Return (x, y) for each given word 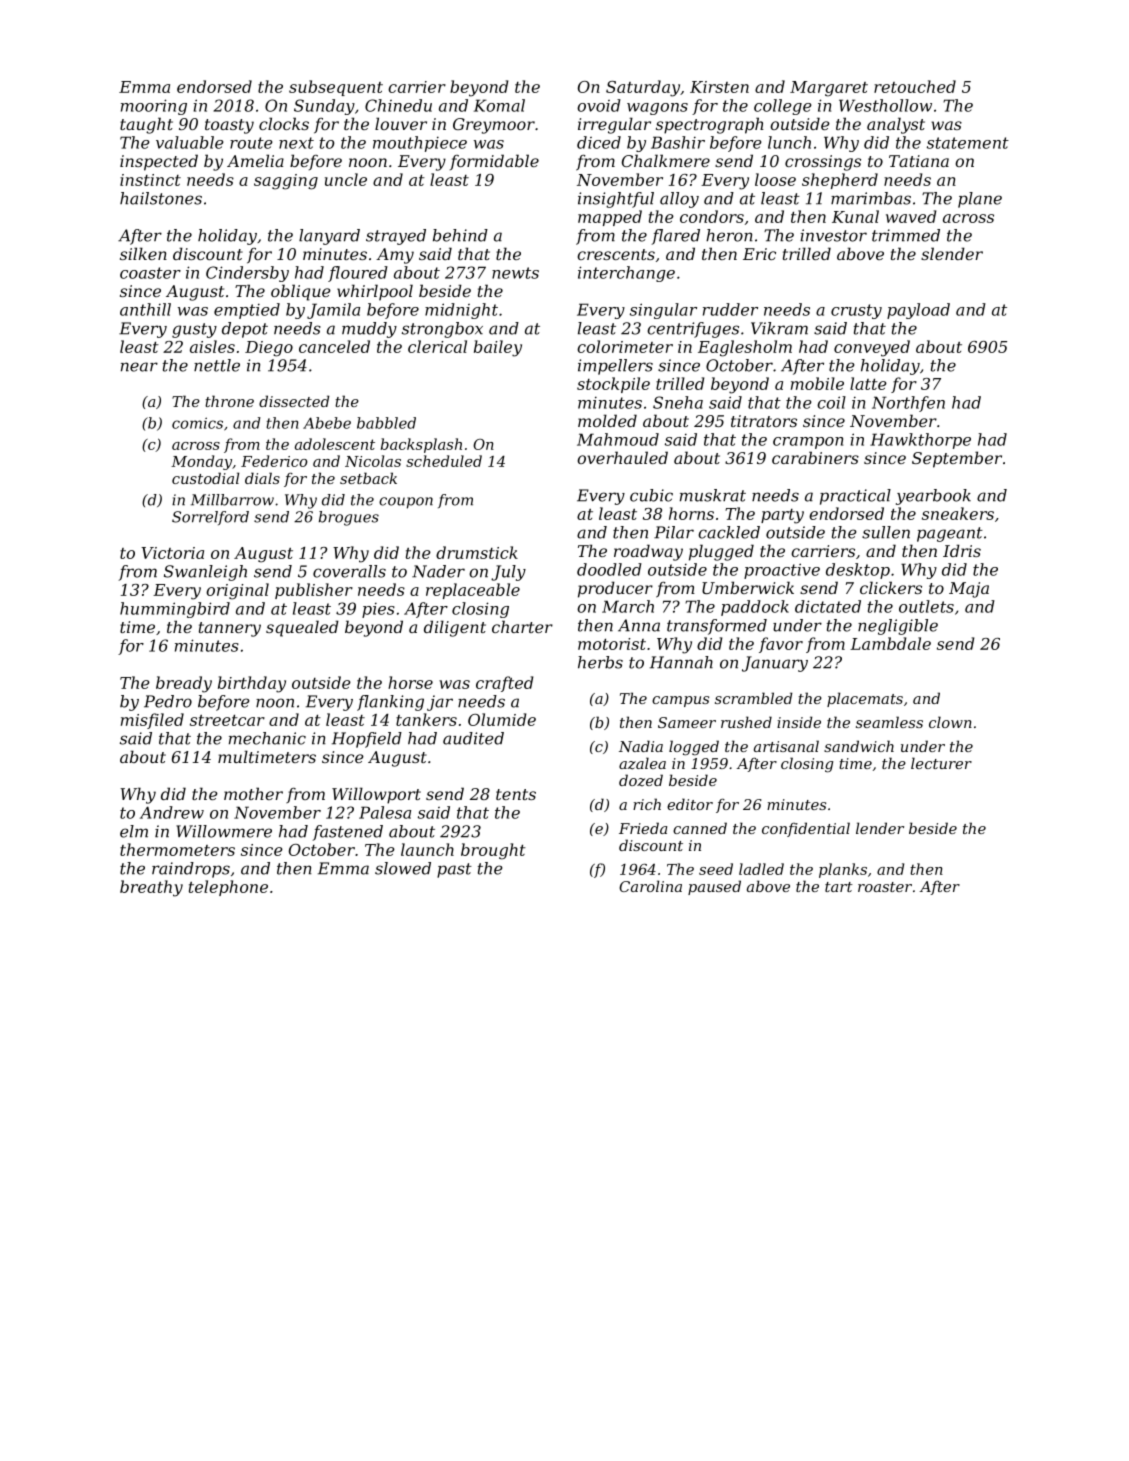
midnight (461, 311)
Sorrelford (210, 518)
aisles (212, 346)
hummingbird (175, 610)
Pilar (674, 532)
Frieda (643, 828)
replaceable (473, 591)
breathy (151, 888)
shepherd (840, 181)
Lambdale (890, 643)
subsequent (336, 88)
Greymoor (494, 126)
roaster (885, 887)
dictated (828, 606)
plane (980, 200)
